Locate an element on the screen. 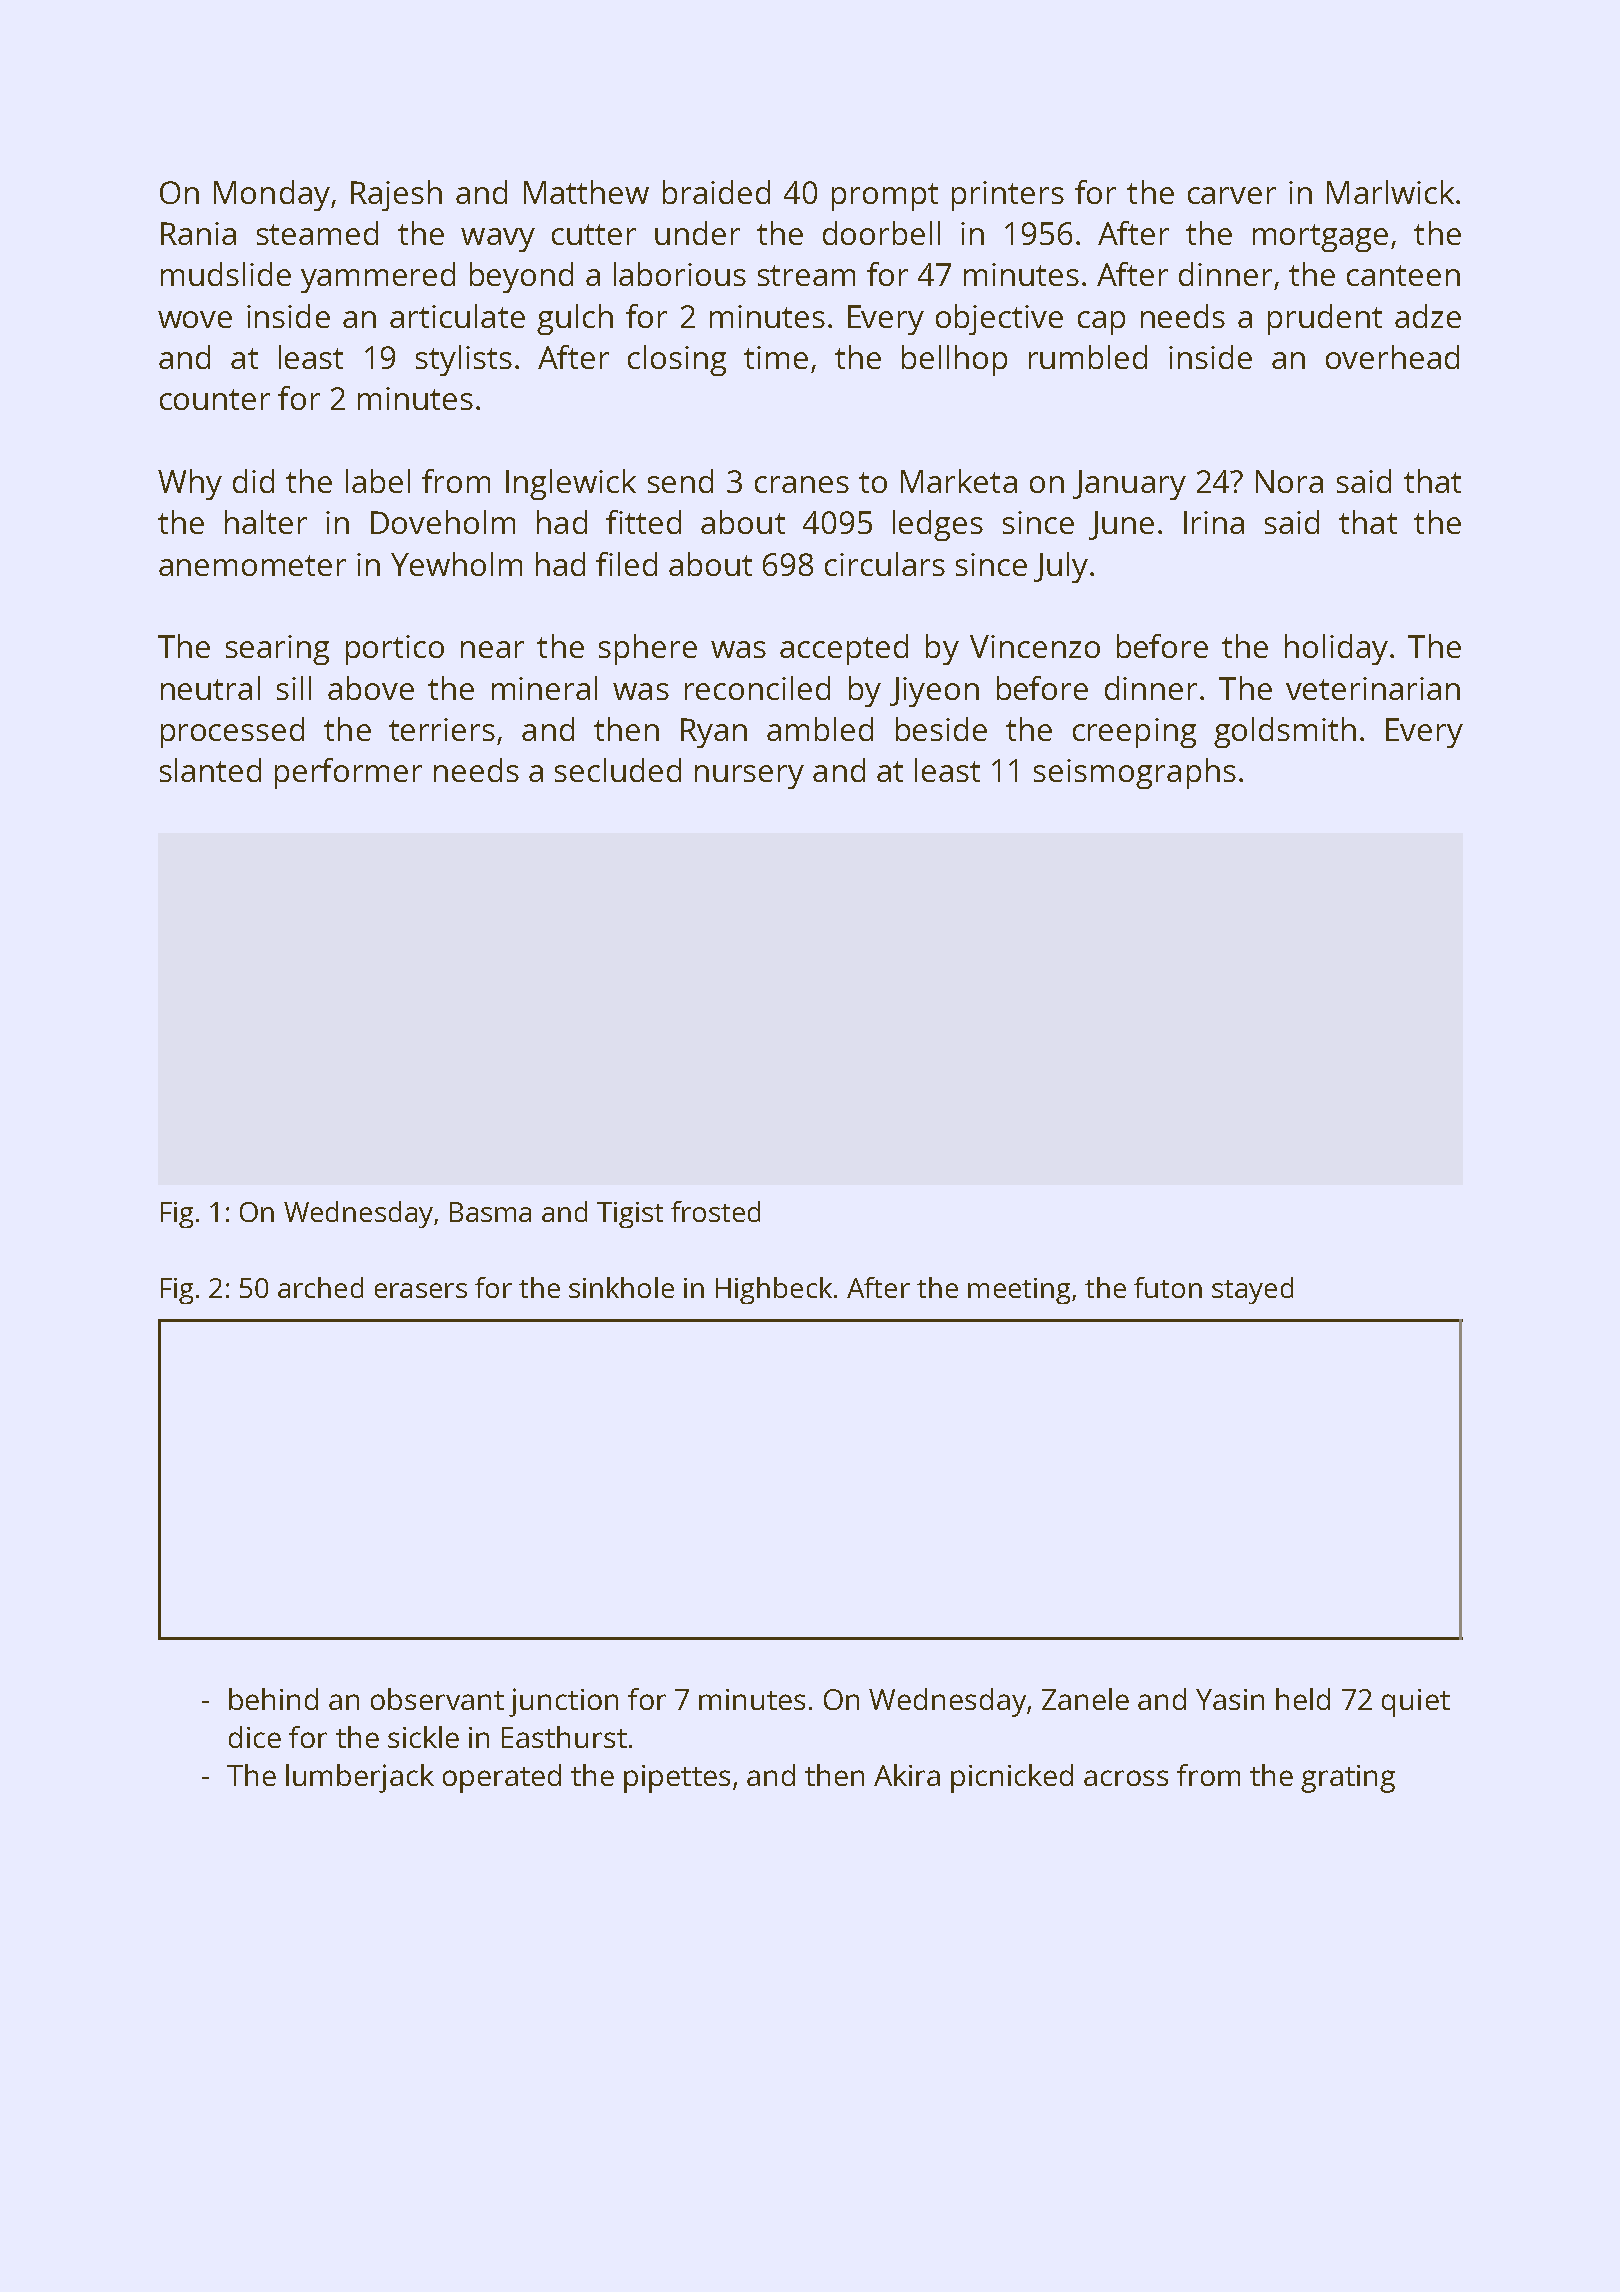  Jiyeon is located at coordinates (934, 692).
